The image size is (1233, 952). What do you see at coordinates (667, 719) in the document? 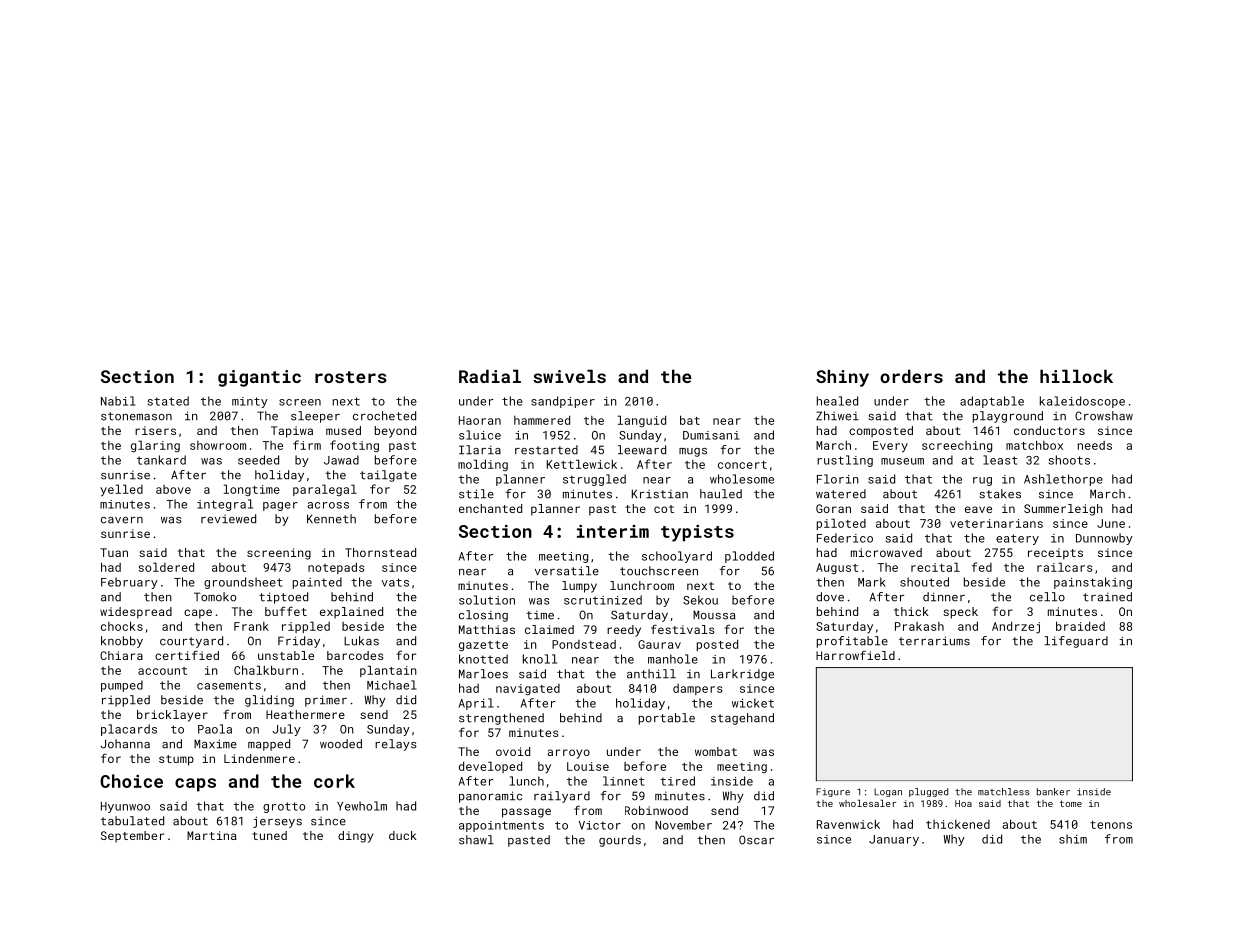
I see `portable` at bounding box center [667, 719].
